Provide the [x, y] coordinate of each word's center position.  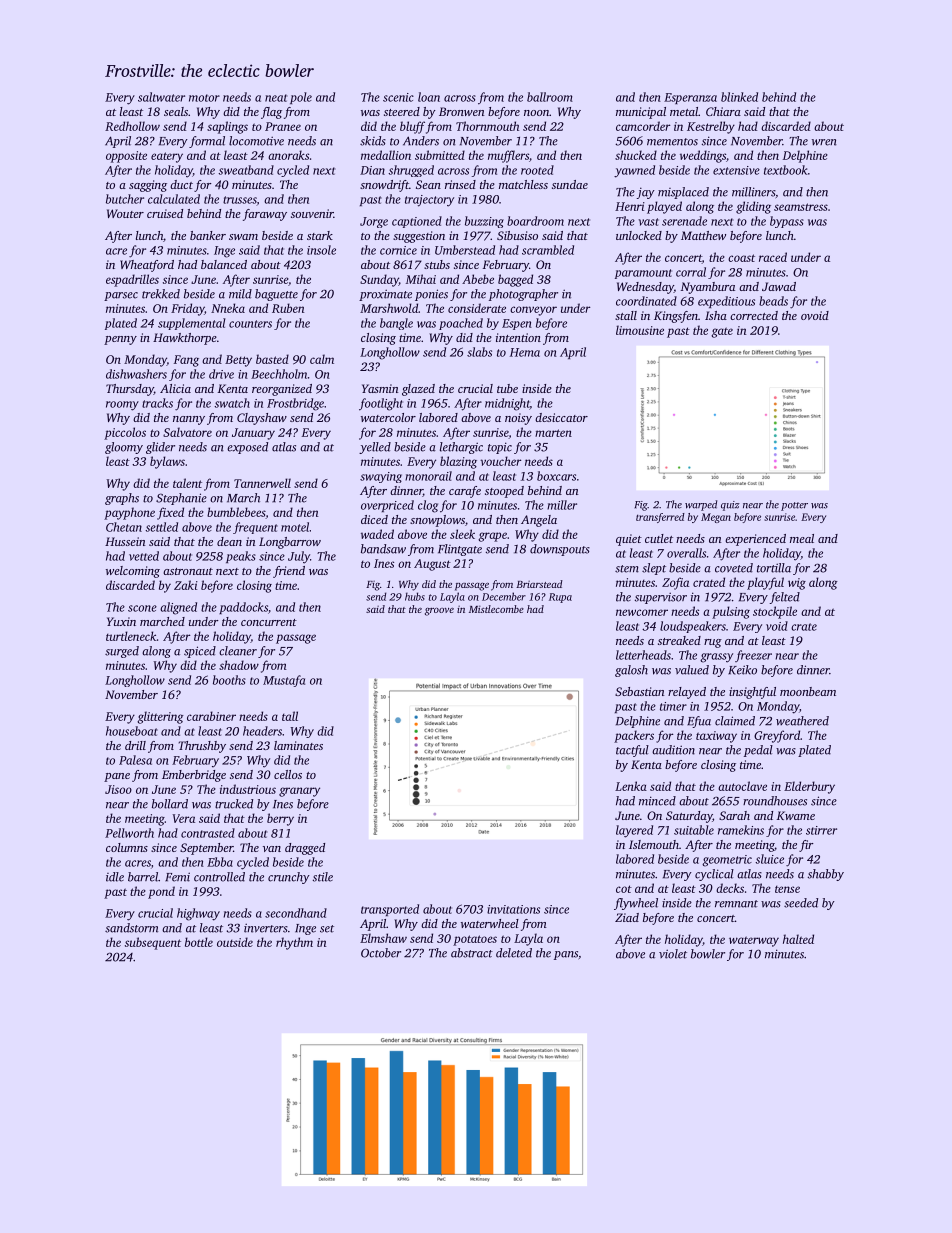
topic [500, 448]
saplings [227, 127]
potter [794, 506]
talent [187, 483]
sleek [462, 534]
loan [429, 97]
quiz [730, 506]
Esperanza [690, 98]
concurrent [269, 622]
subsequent [153, 943]
